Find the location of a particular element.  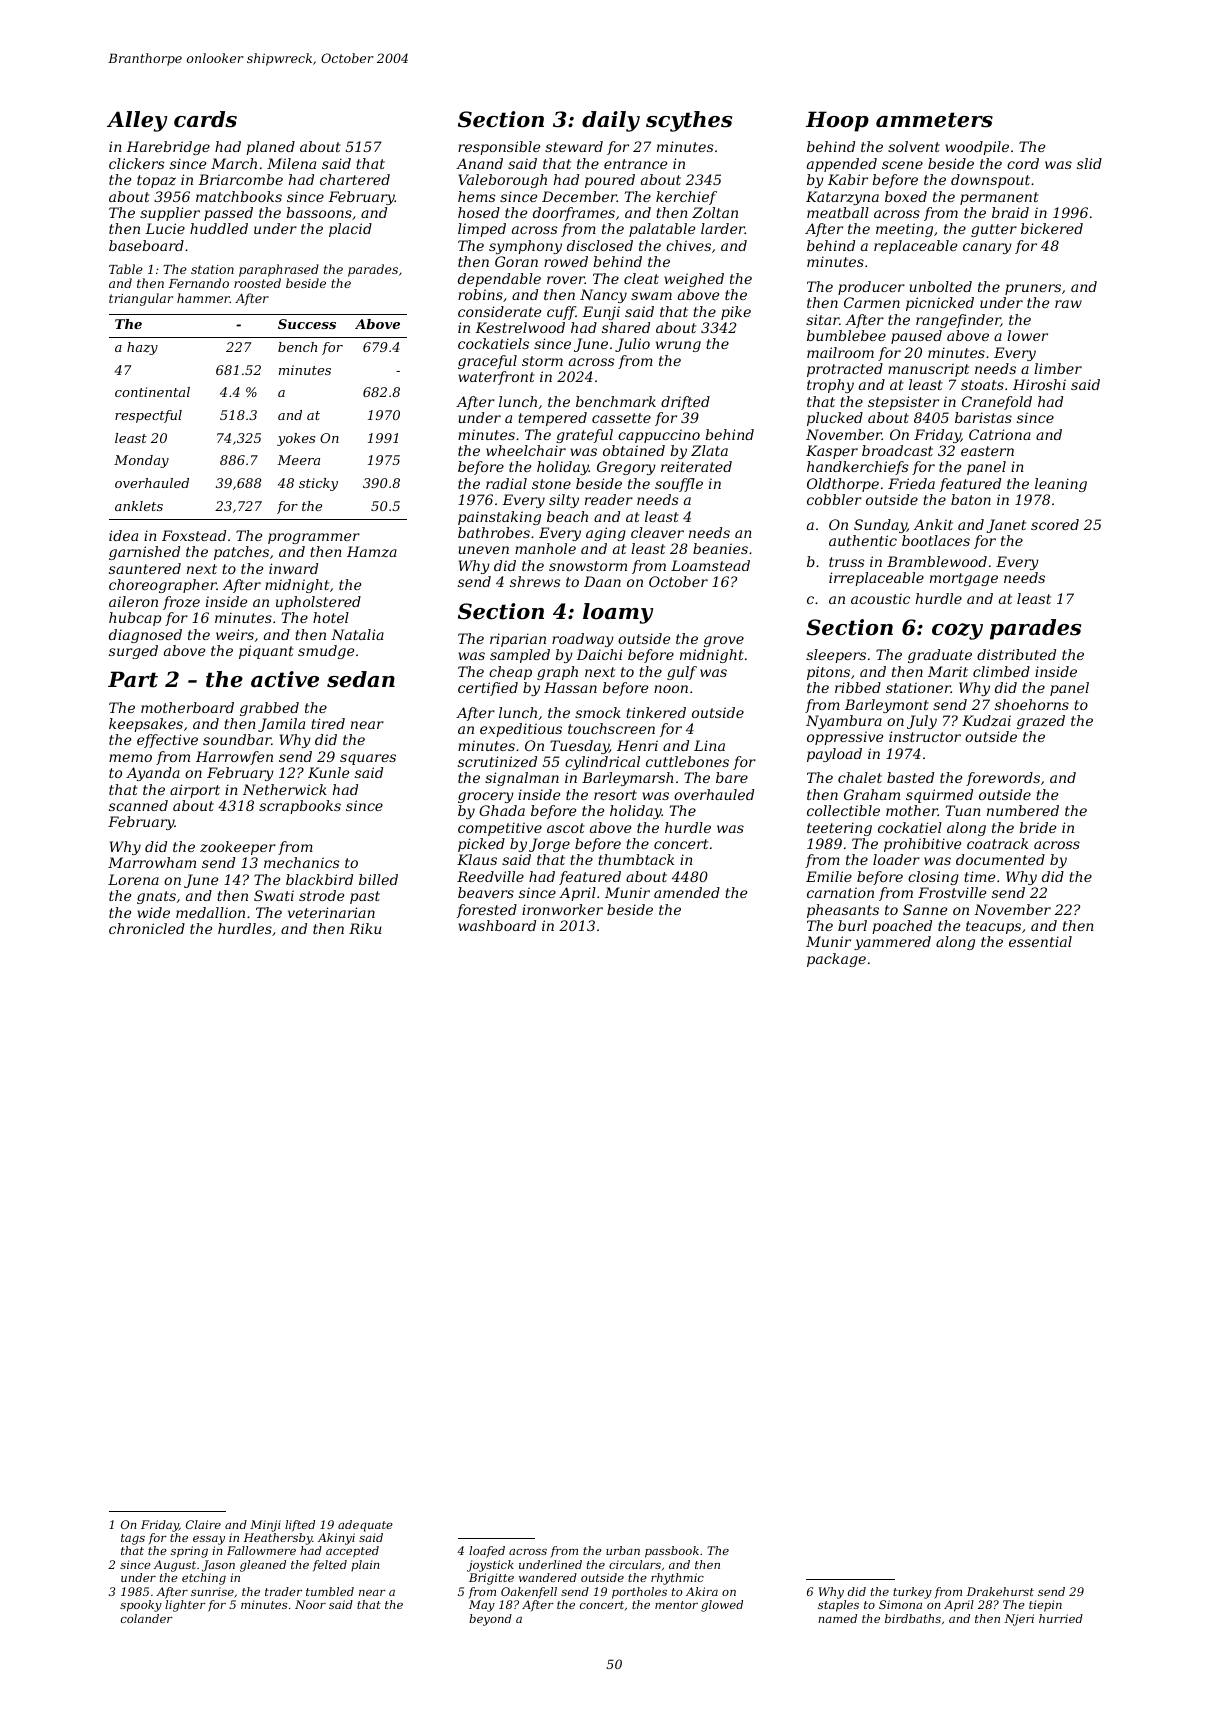

manuscript is located at coordinates (928, 370).
